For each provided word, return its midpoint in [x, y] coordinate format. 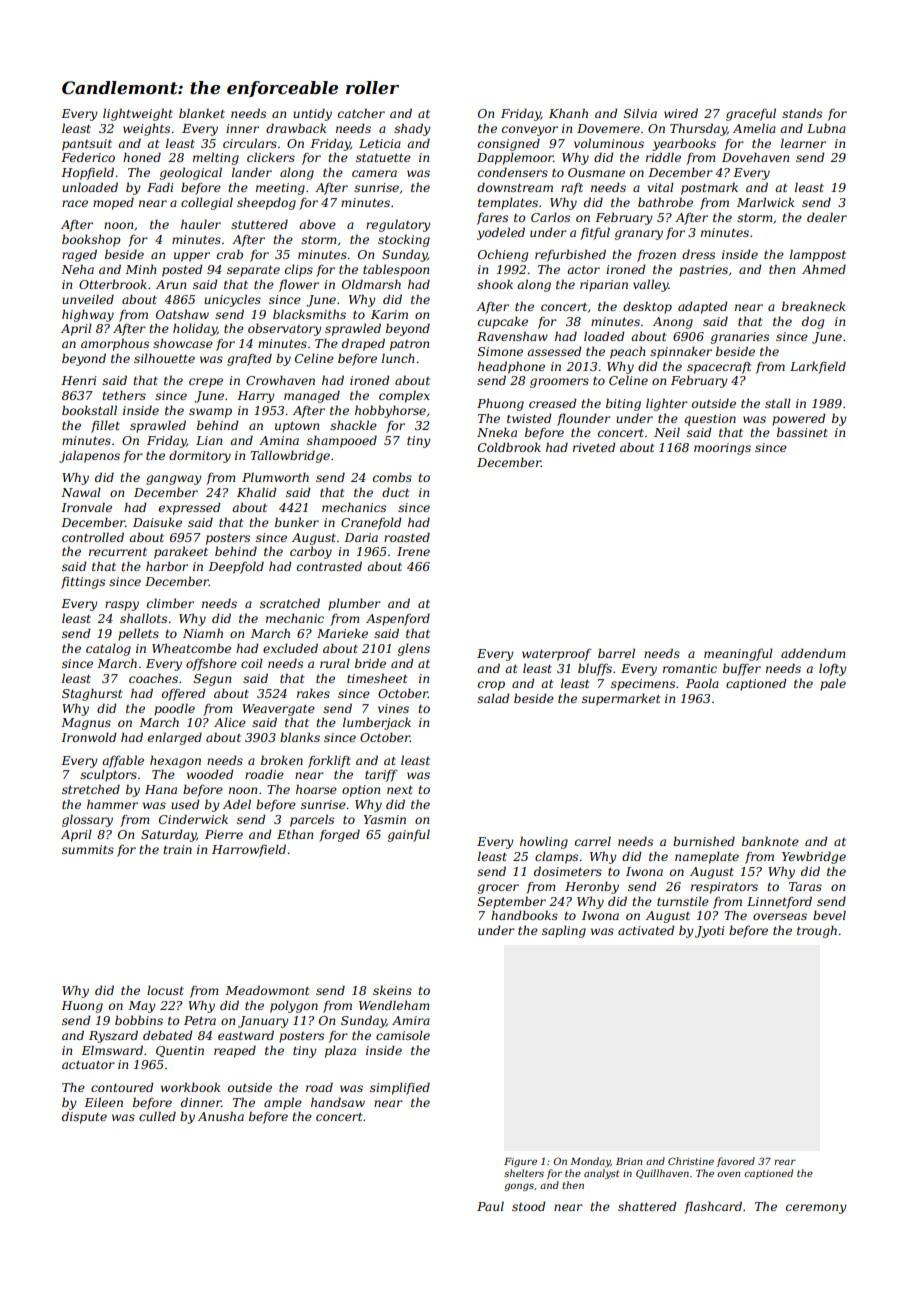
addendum [813, 653]
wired [681, 113]
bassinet [802, 432]
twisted [529, 418]
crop [491, 686]
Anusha [221, 1116]
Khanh [568, 113]
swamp [210, 413]
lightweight [138, 114]
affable [123, 761]
